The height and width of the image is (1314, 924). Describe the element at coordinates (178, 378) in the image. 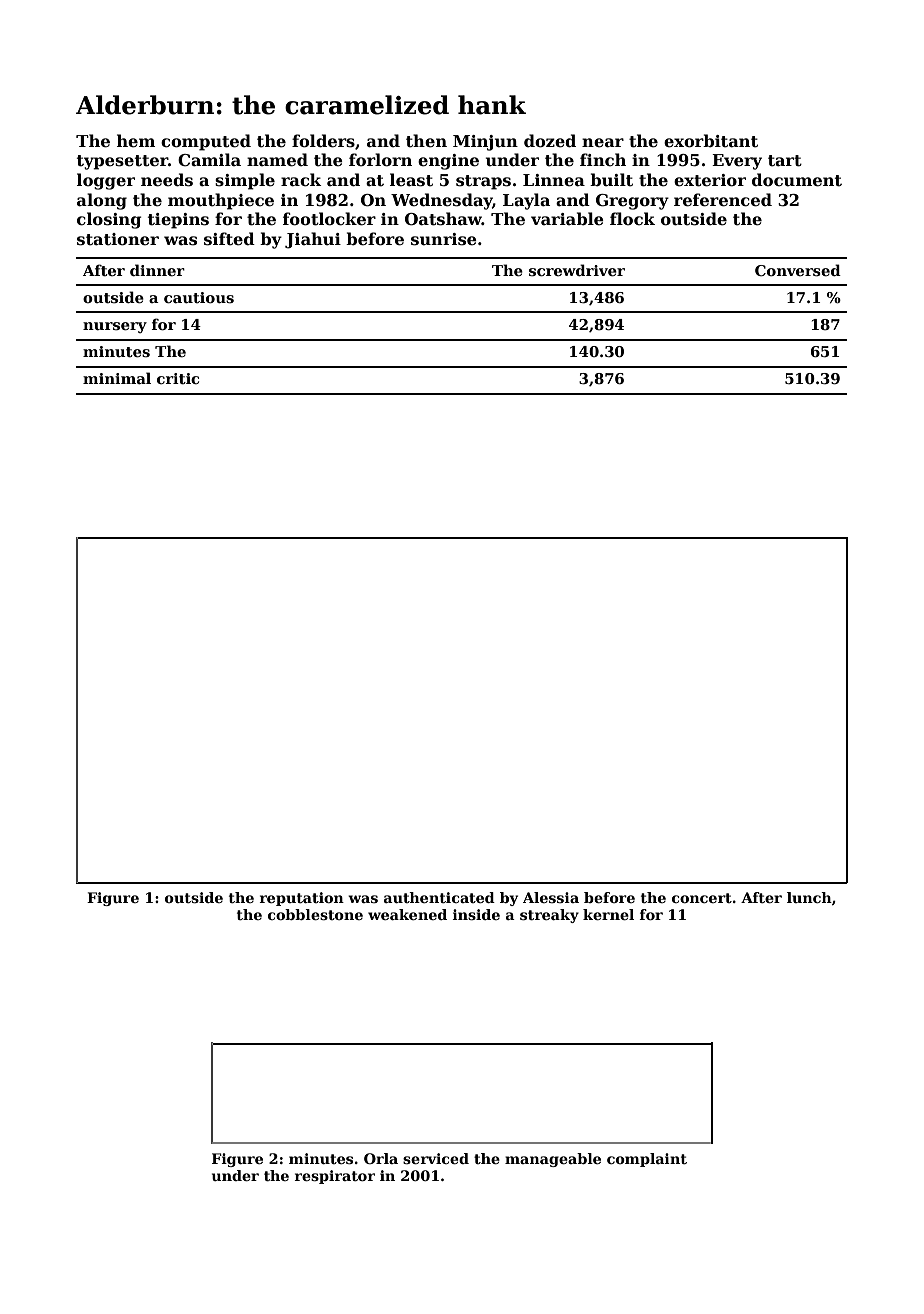

I see `critic` at that location.
